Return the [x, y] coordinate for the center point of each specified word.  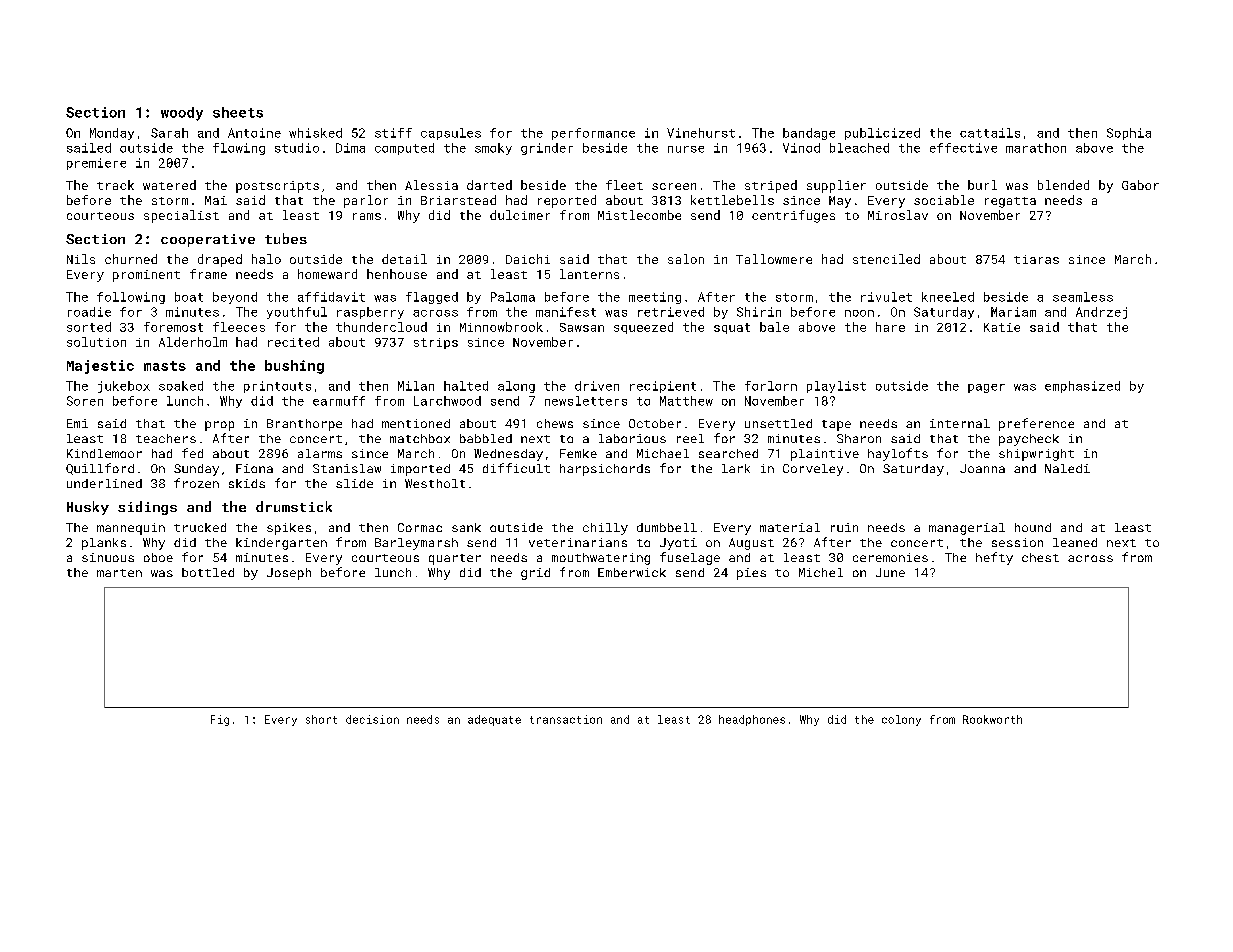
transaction [566, 719]
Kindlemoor [104, 453]
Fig [220, 720]
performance [593, 134]
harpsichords [605, 470]
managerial [967, 529]
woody [182, 114]
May [840, 202]
